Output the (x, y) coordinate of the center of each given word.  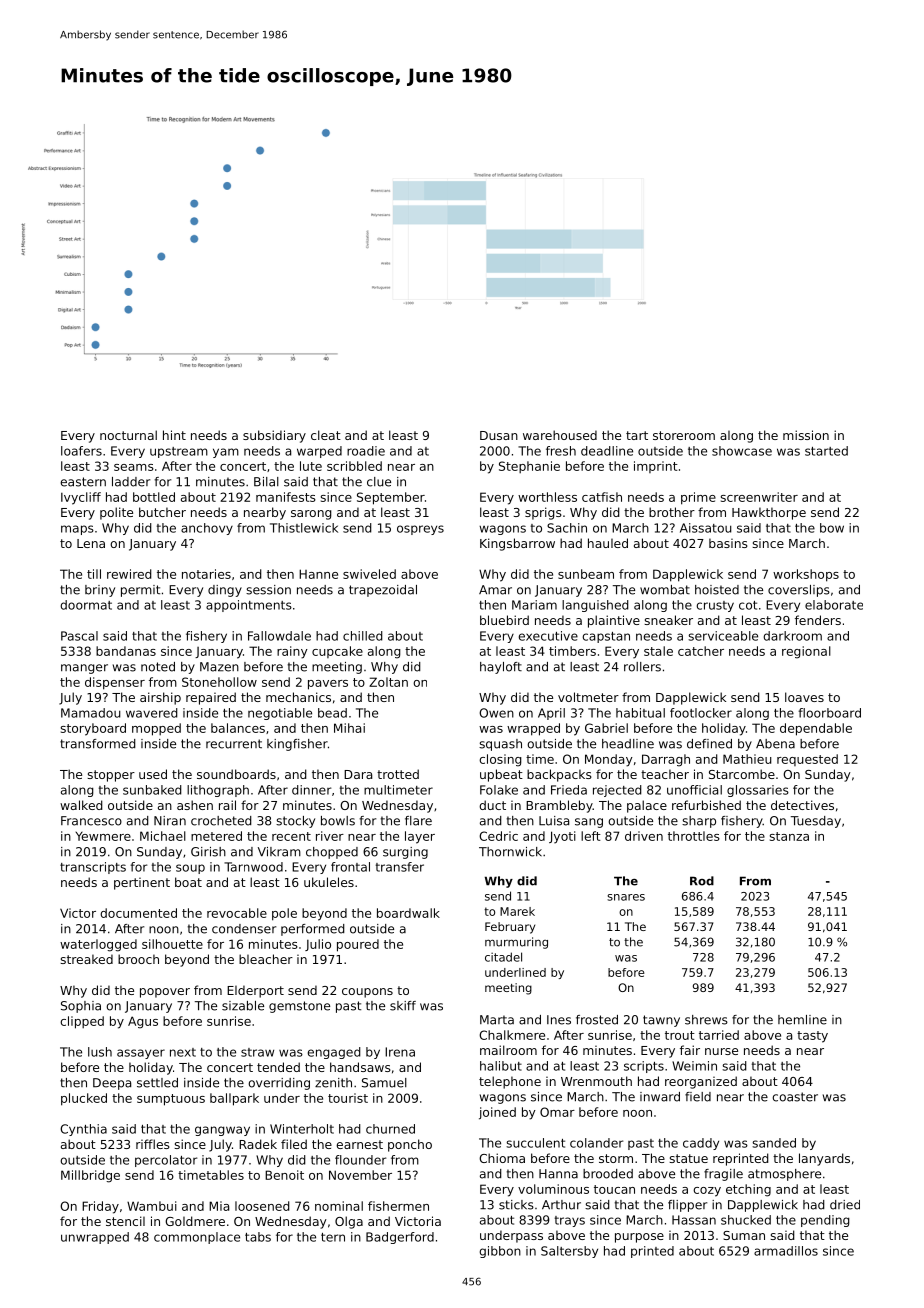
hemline (802, 1020)
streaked (86, 959)
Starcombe (742, 774)
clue (379, 482)
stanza (789, 836)
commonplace (197, 1238)
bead (332, 713)
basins (728, 543)
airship (160, 698)
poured (358, 945)
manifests (286, 497)
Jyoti (562, 837)
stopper (111, 776)
